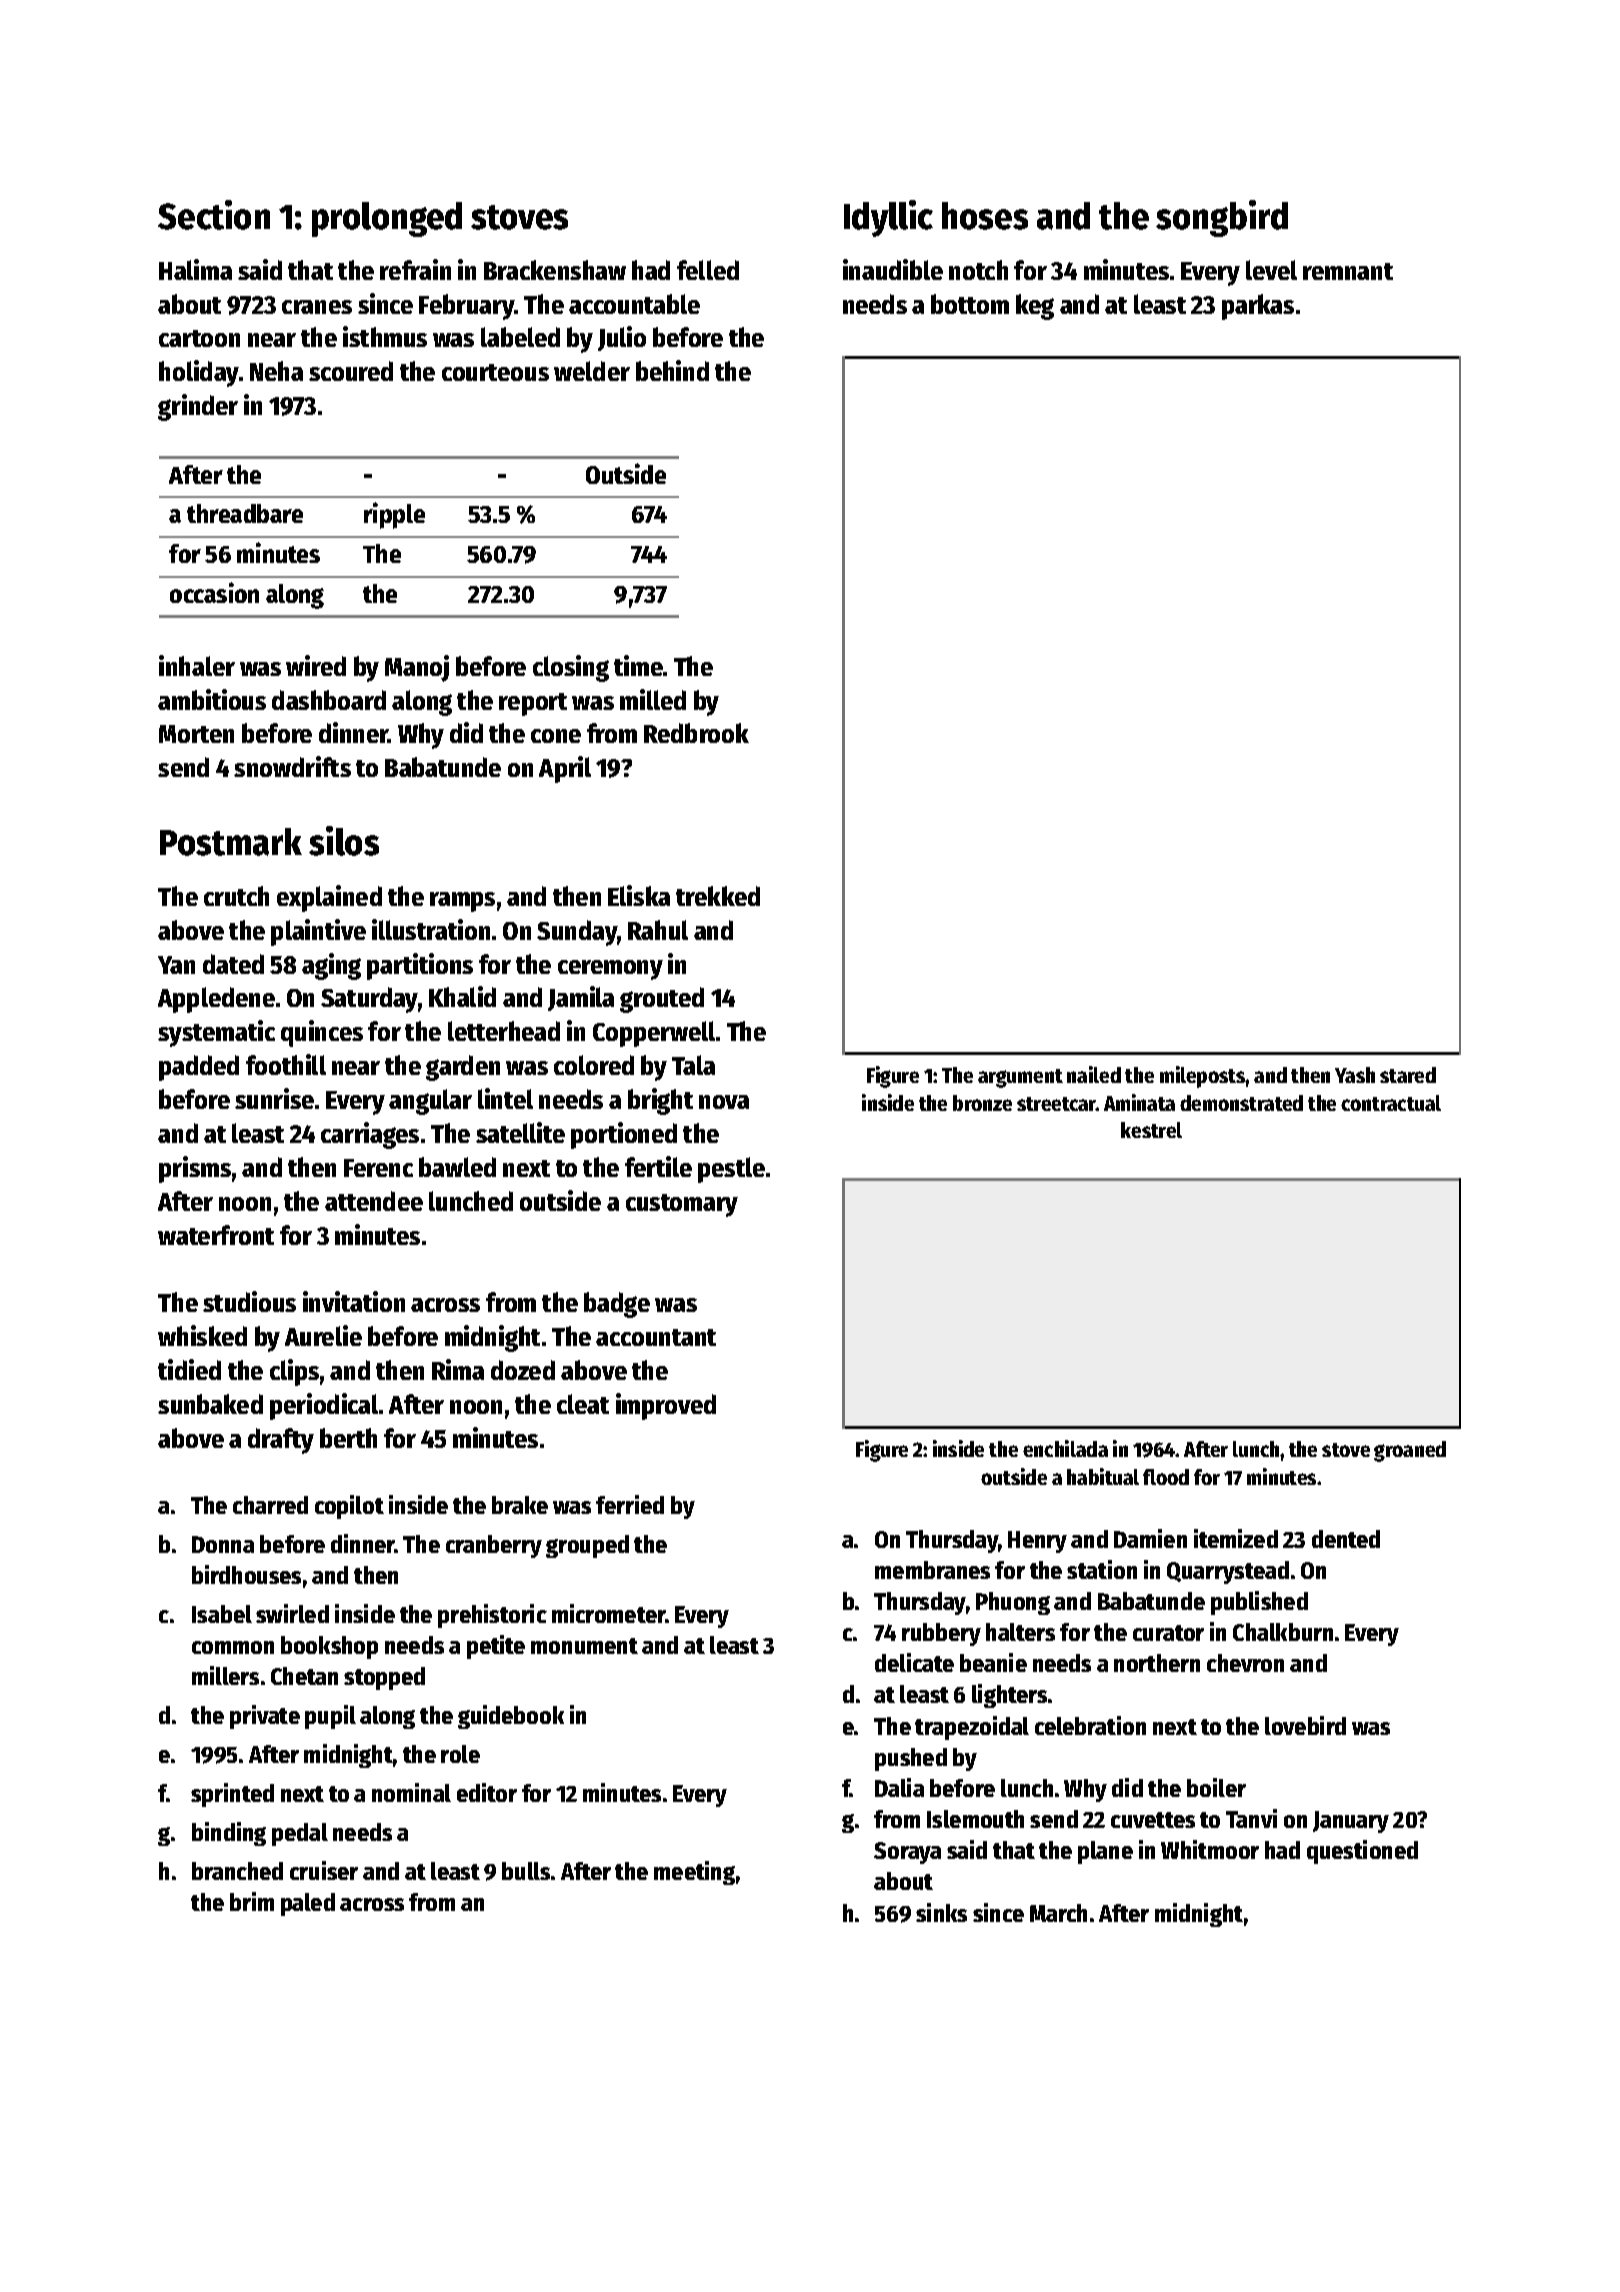 The image size is (1620, 2292). What do you see at coordinates (196, 734) in the page?
I see `Morten` at bounding box center [196, 734].
